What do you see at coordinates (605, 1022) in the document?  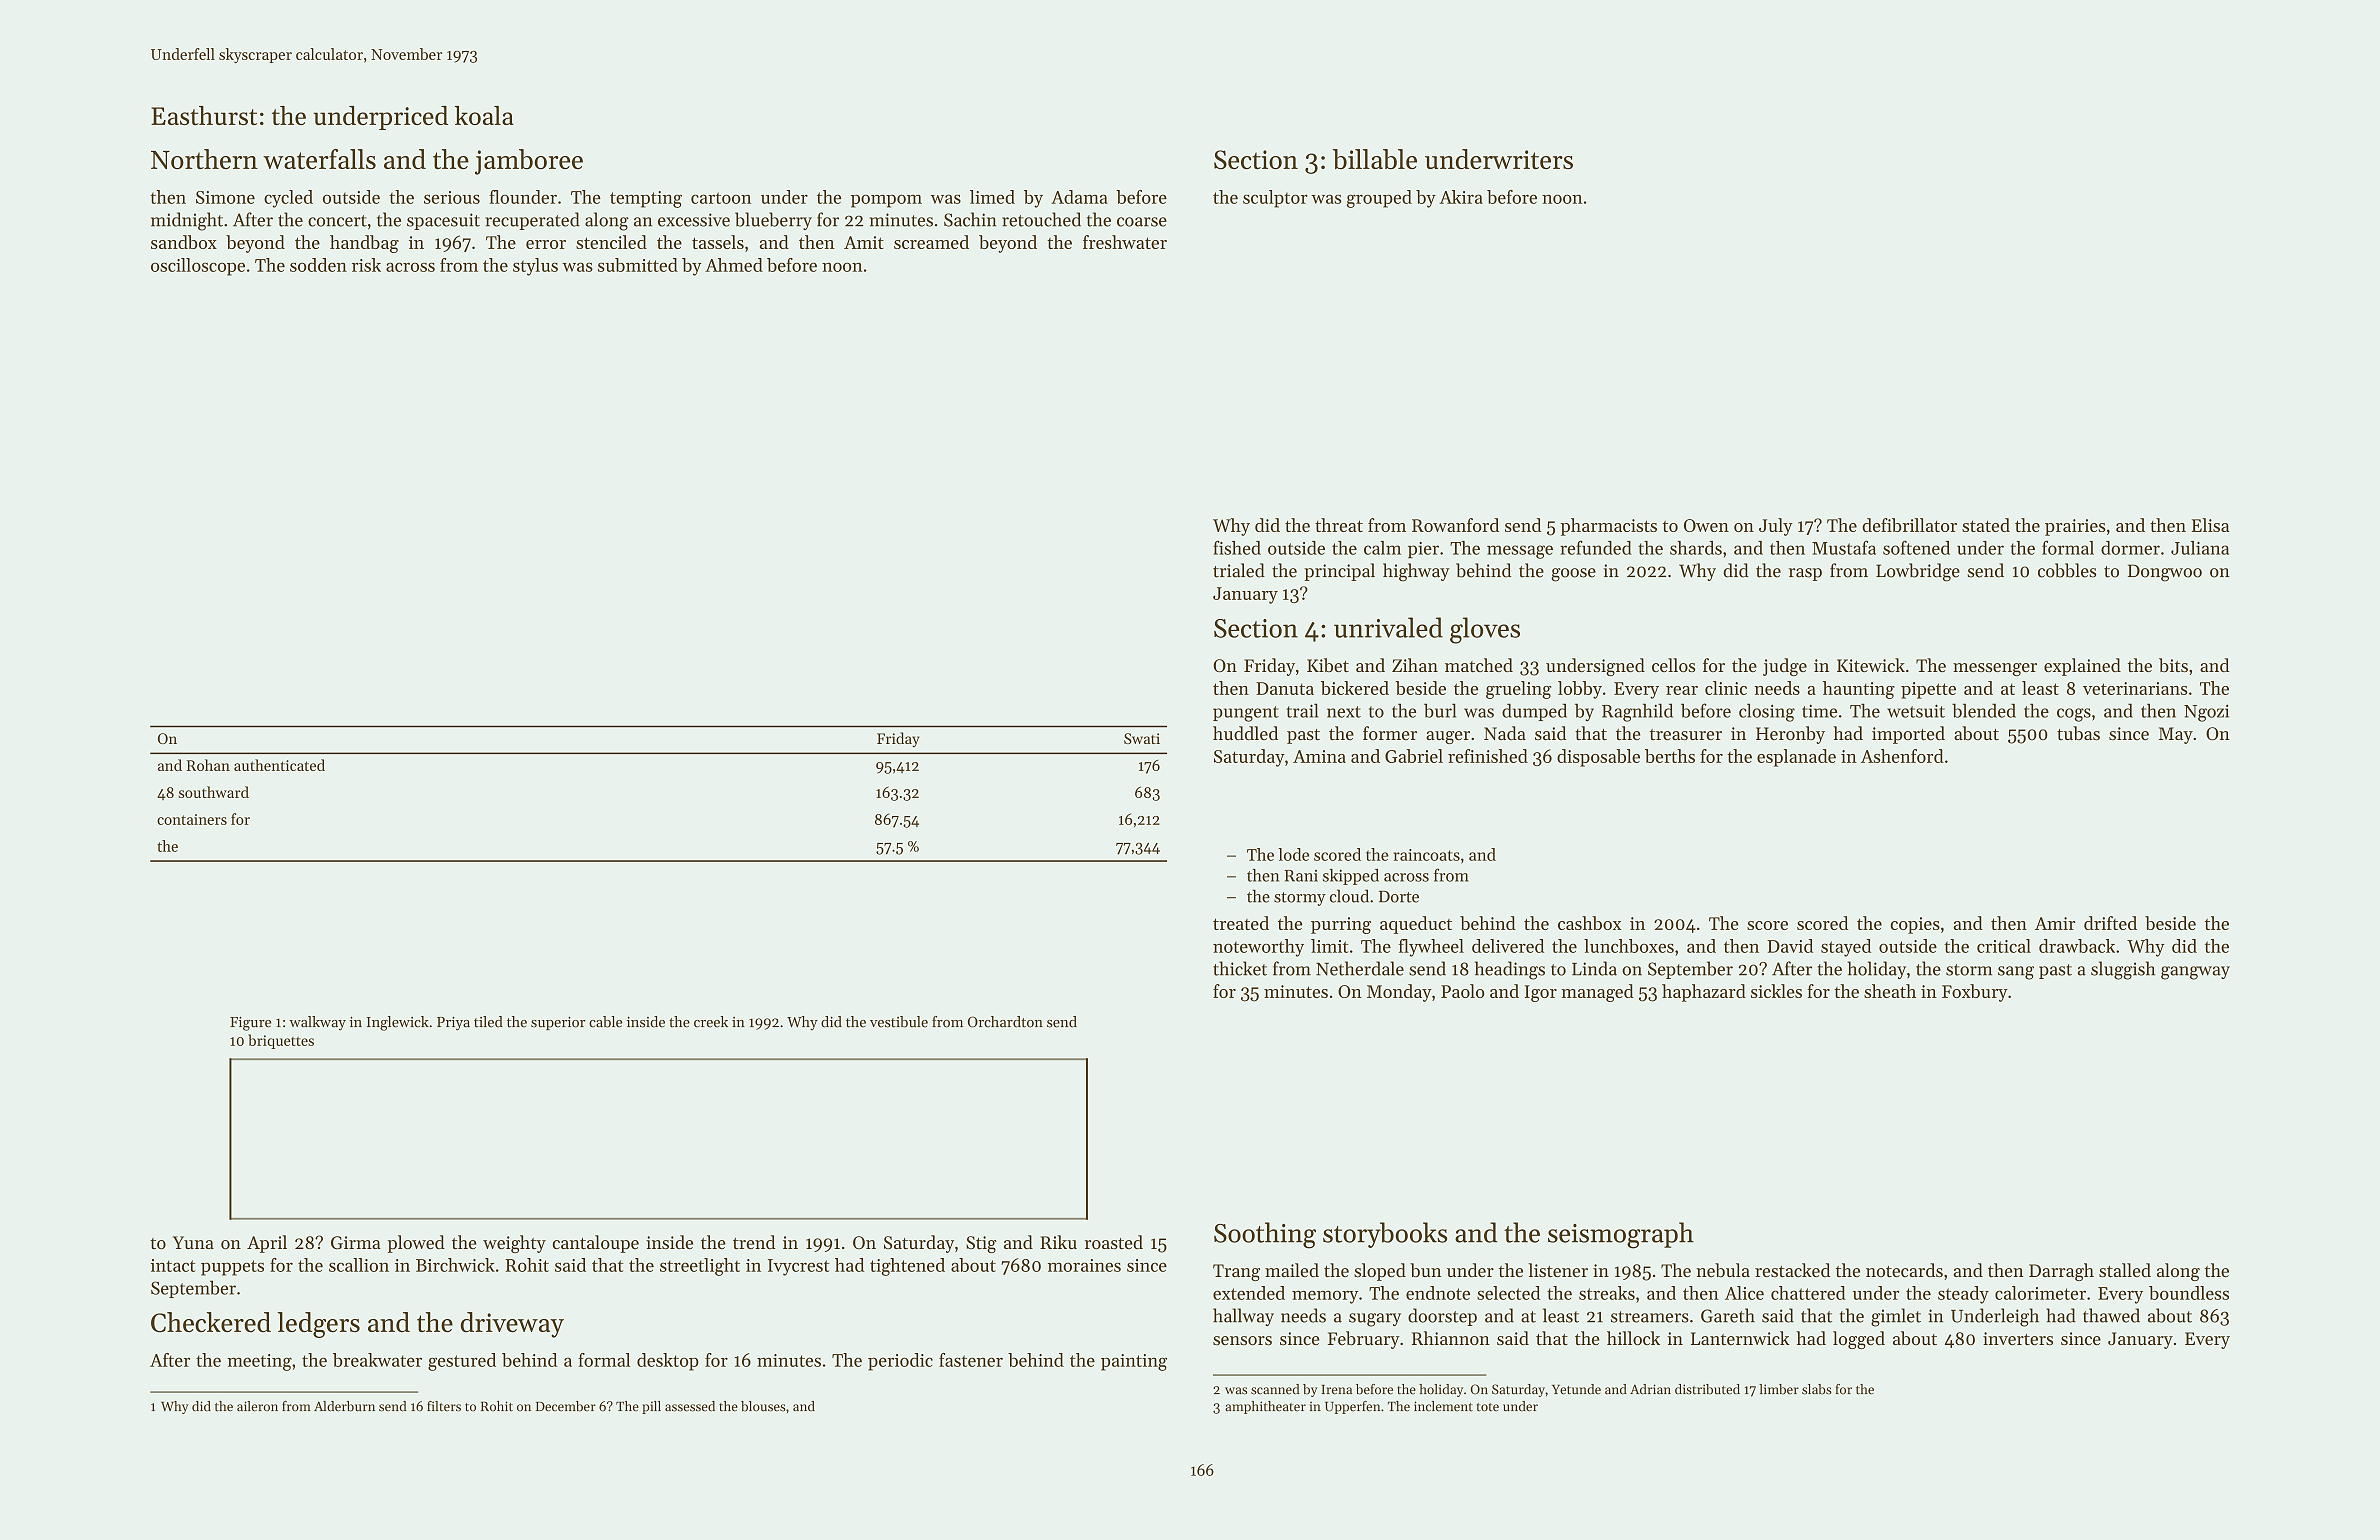 I see `cable` at bounding box center [605, 1022].
